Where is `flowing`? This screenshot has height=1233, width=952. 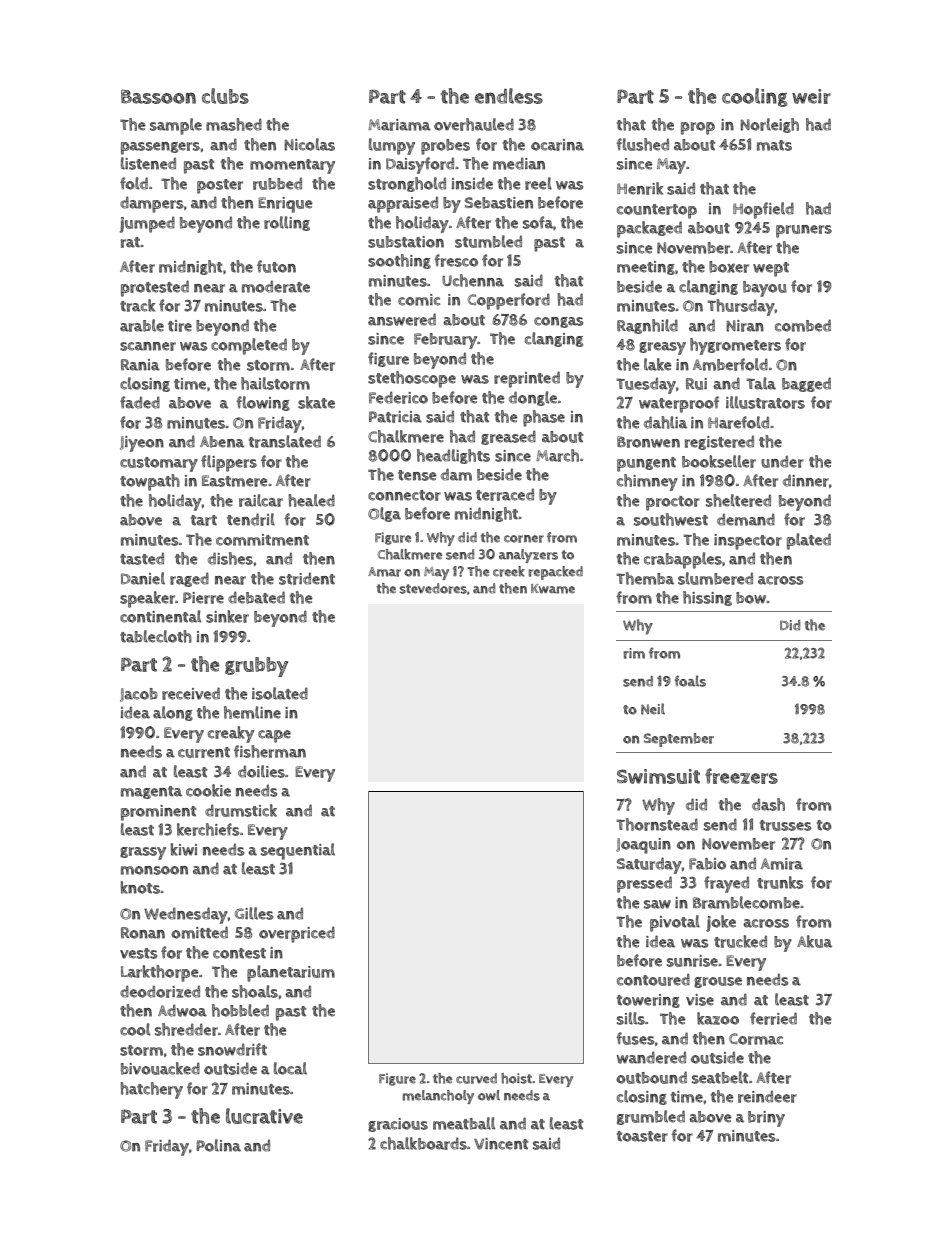 flowing is located at coordinates (263, 403).
